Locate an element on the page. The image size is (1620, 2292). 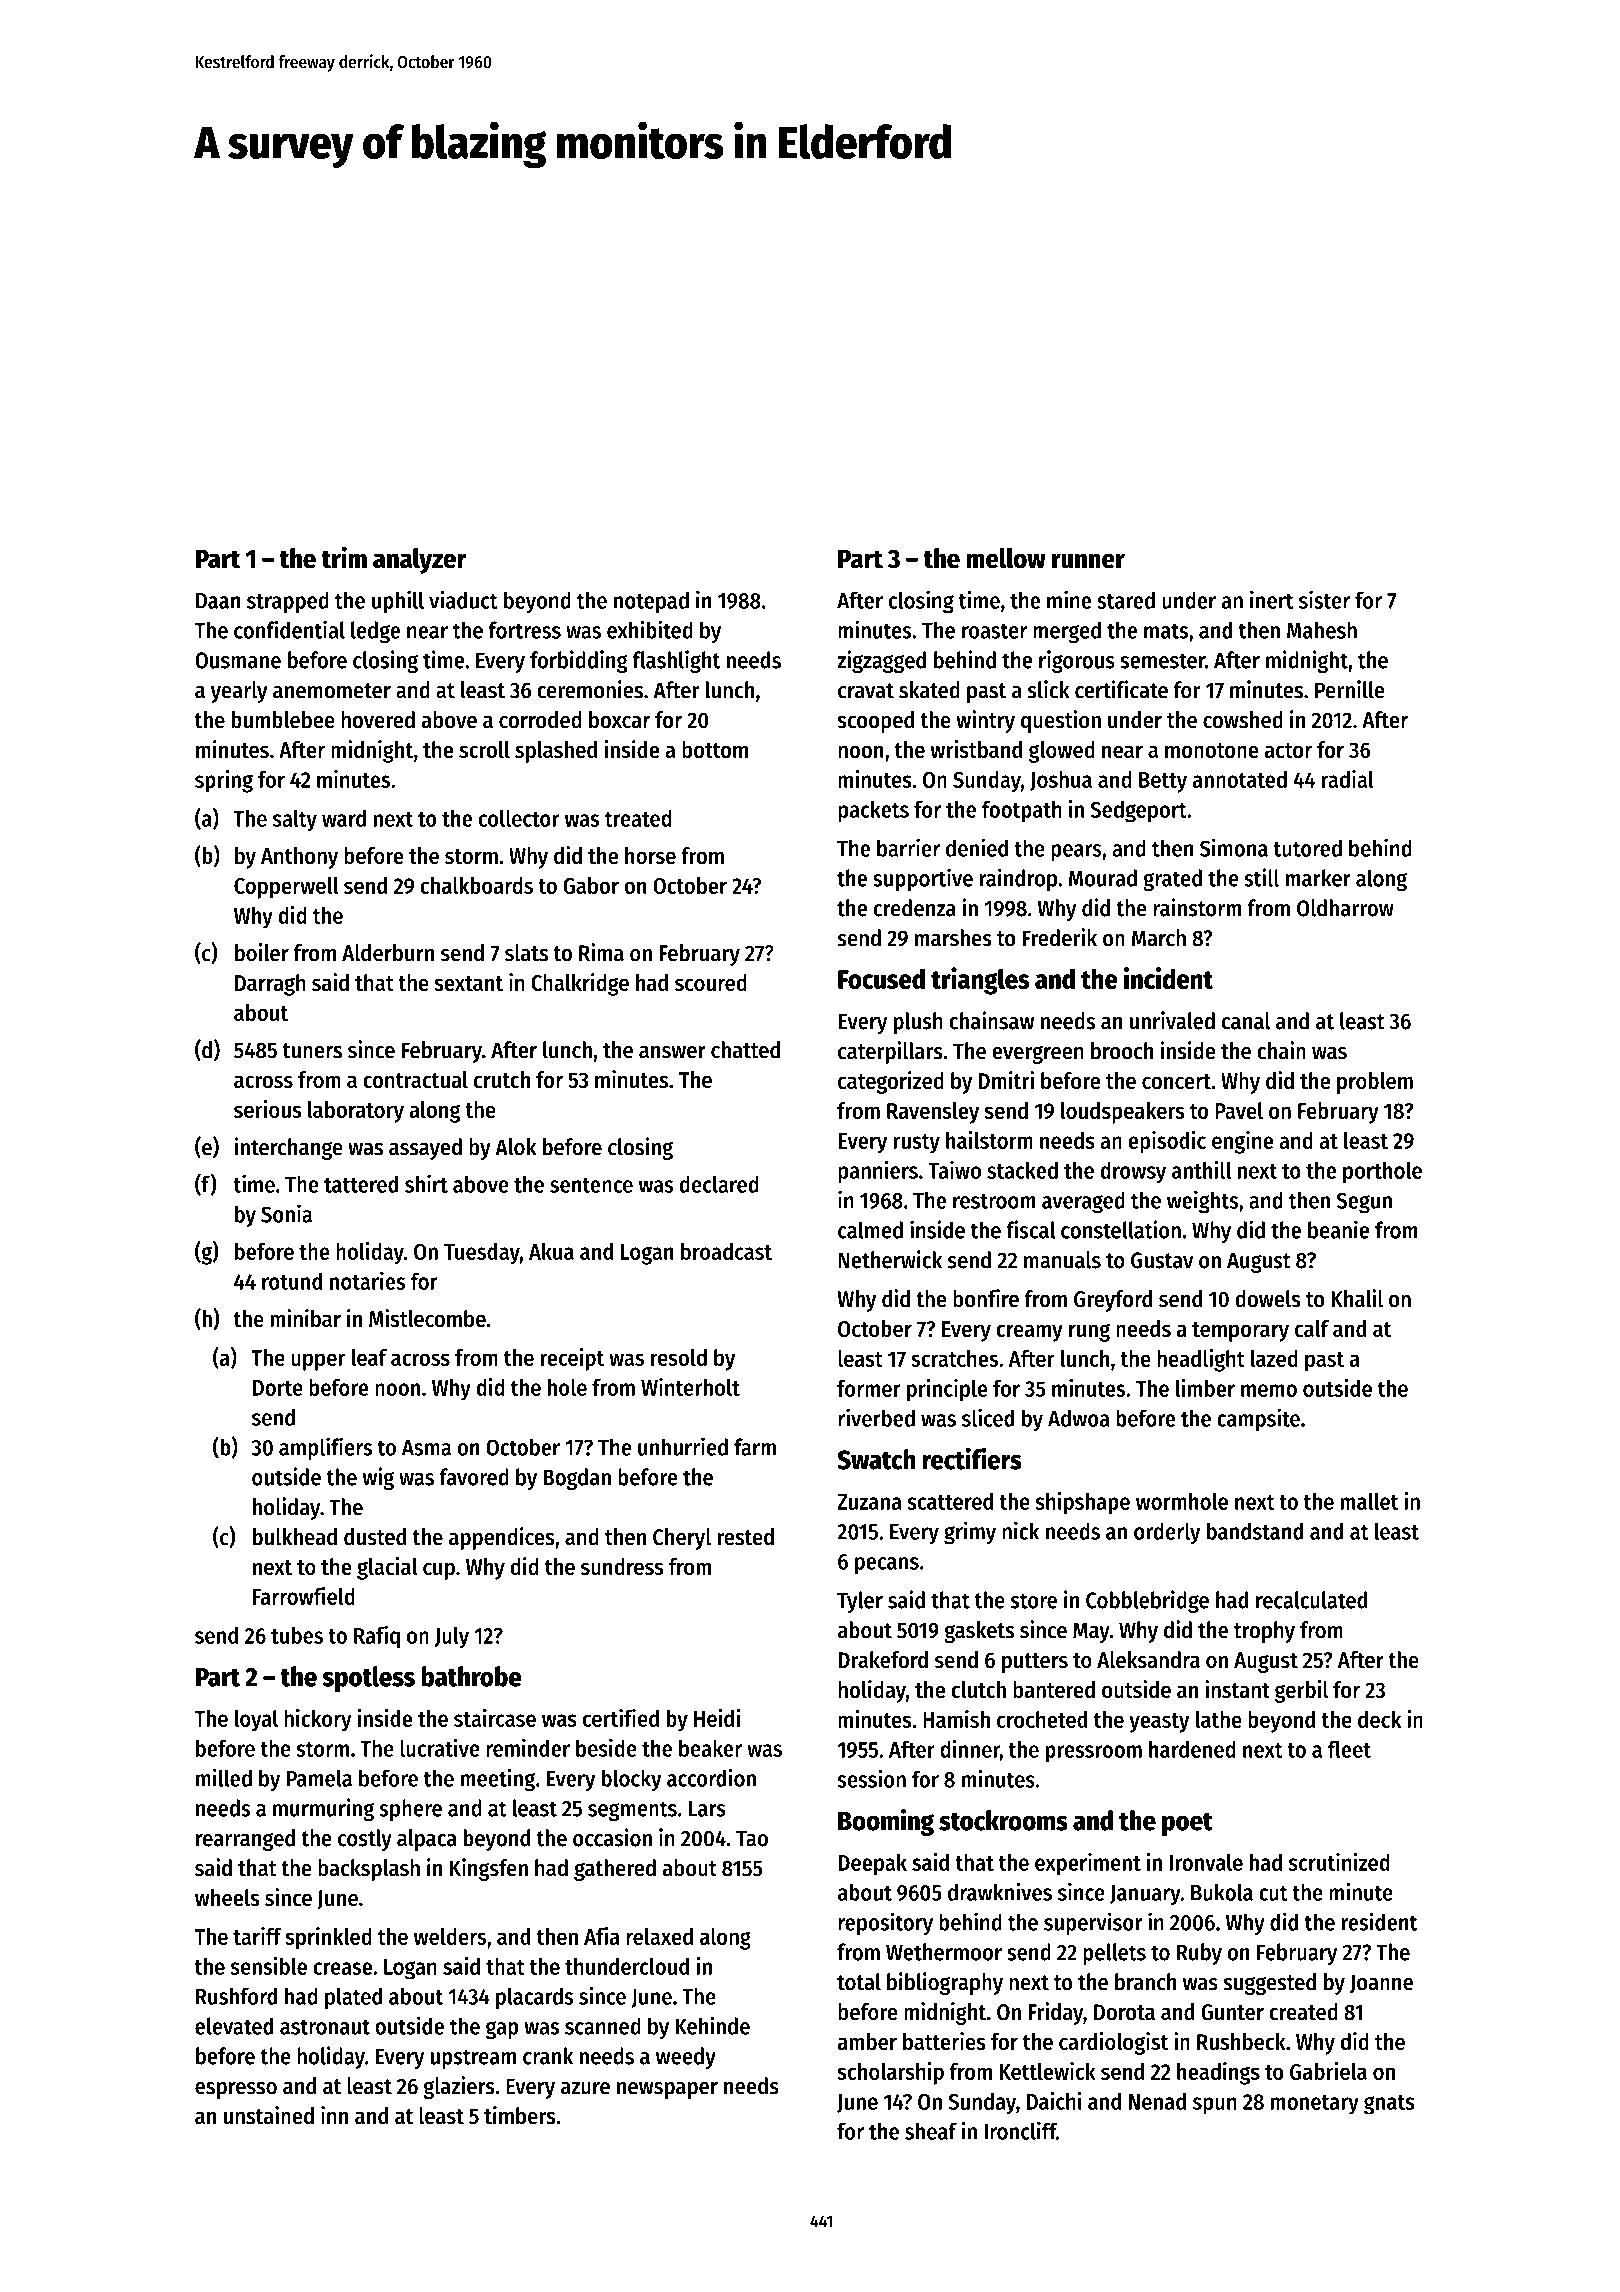
rested is located at coordinates (745, 1537).
